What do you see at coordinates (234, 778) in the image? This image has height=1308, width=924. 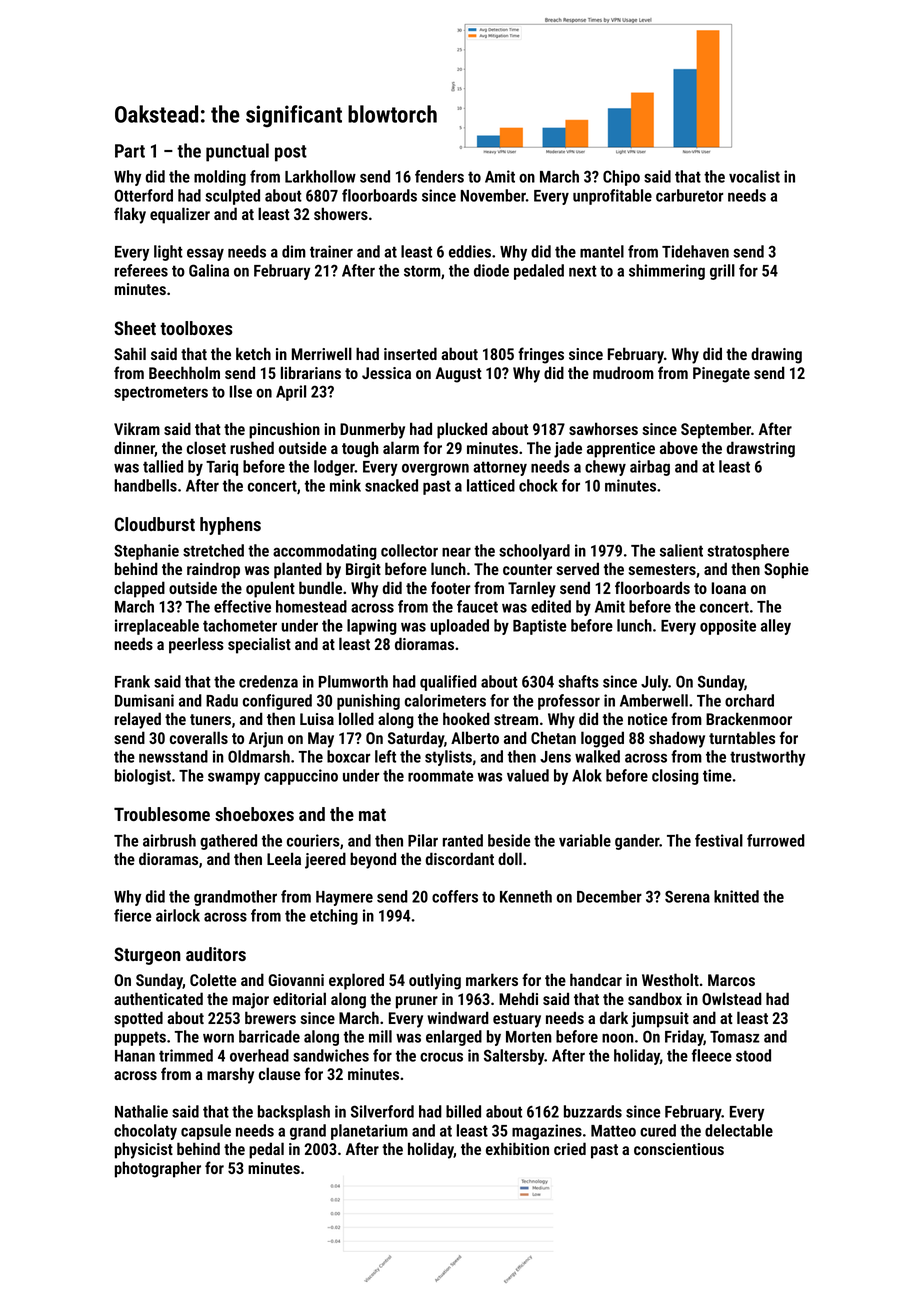 I see `swampy` at bounding box center [234, 778].
